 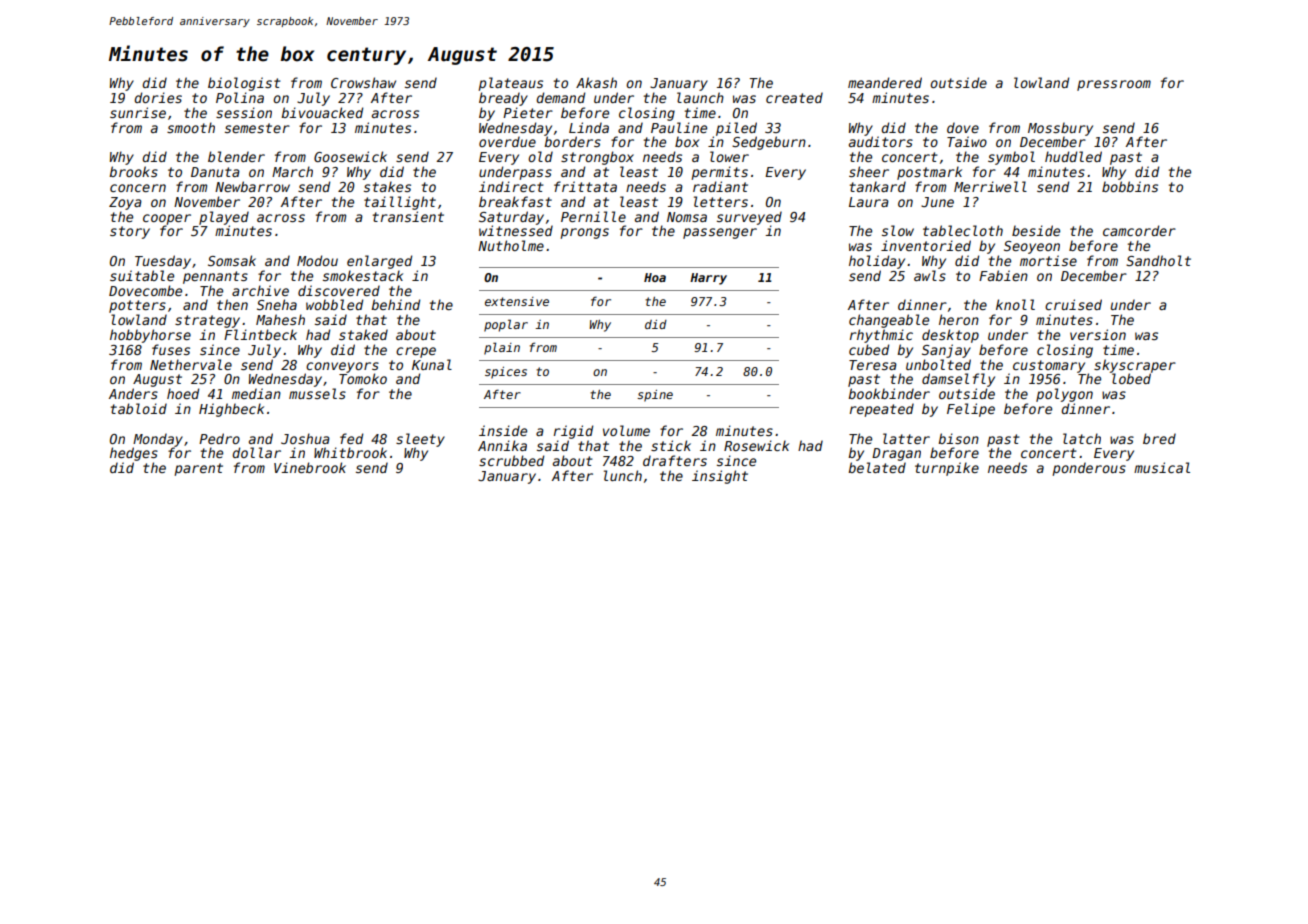 What do you see at coordinates (198, 469) in the page?
I see `parent` at bounding box center [198, 469].
